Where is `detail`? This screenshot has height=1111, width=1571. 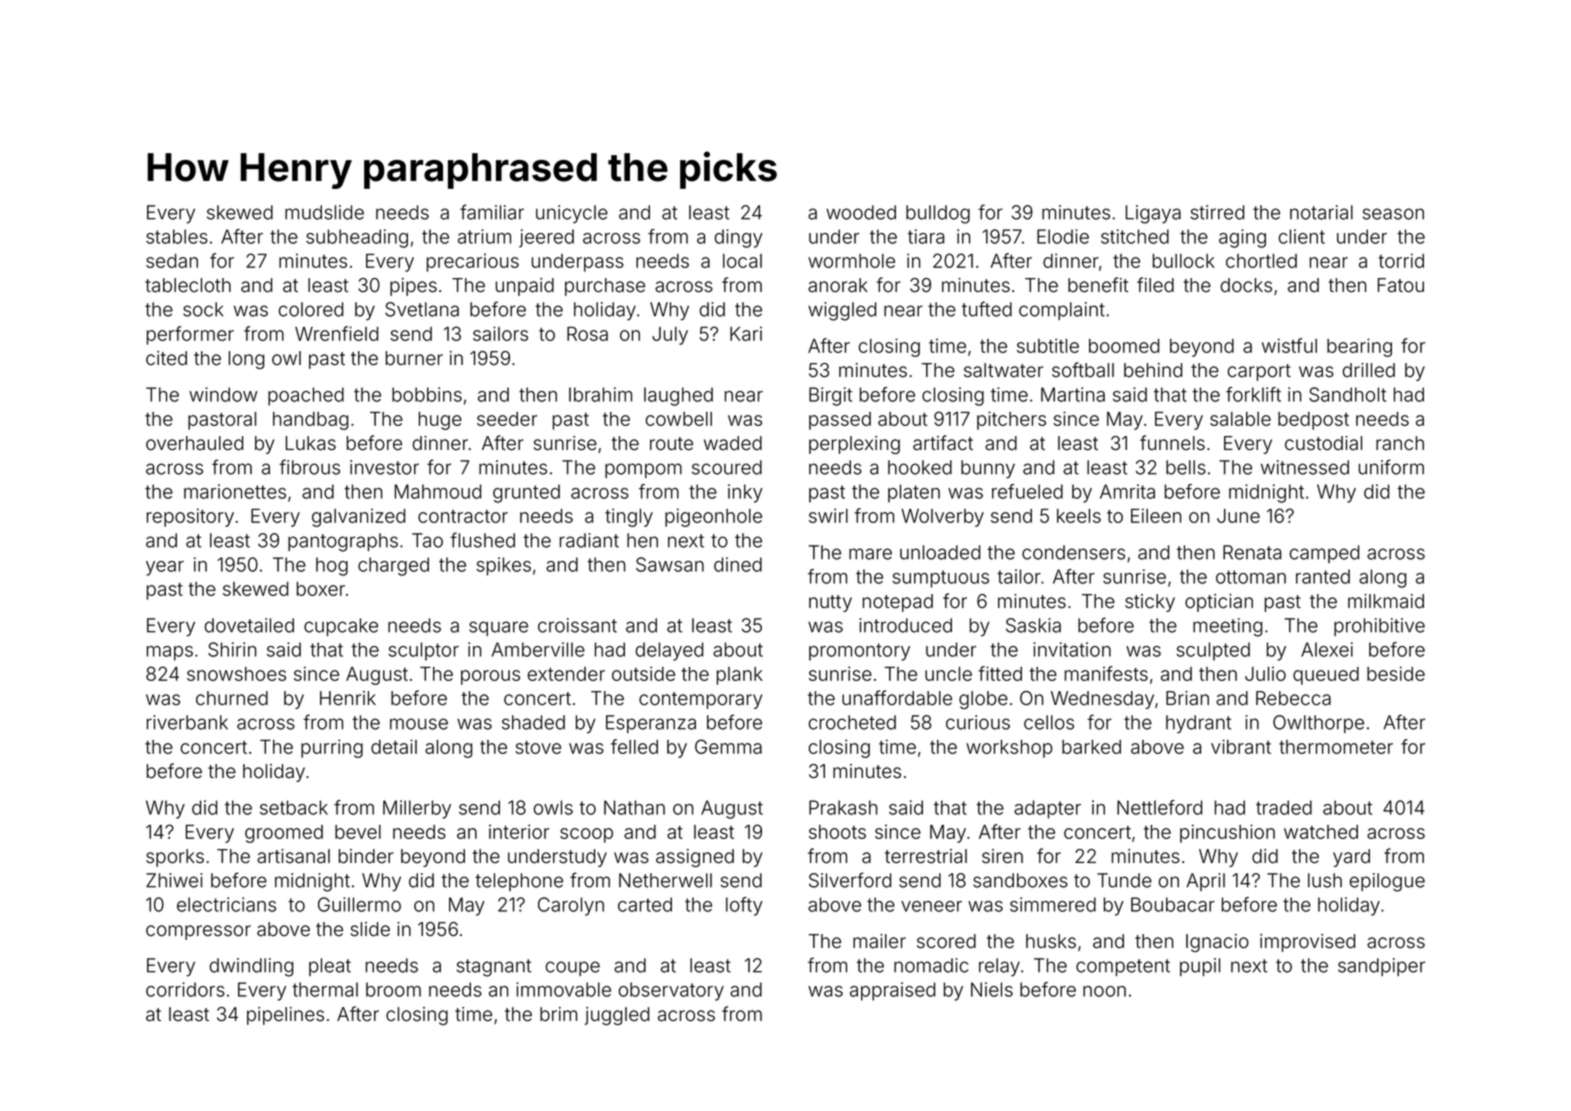
detail is located at coordinates (394, 746).
